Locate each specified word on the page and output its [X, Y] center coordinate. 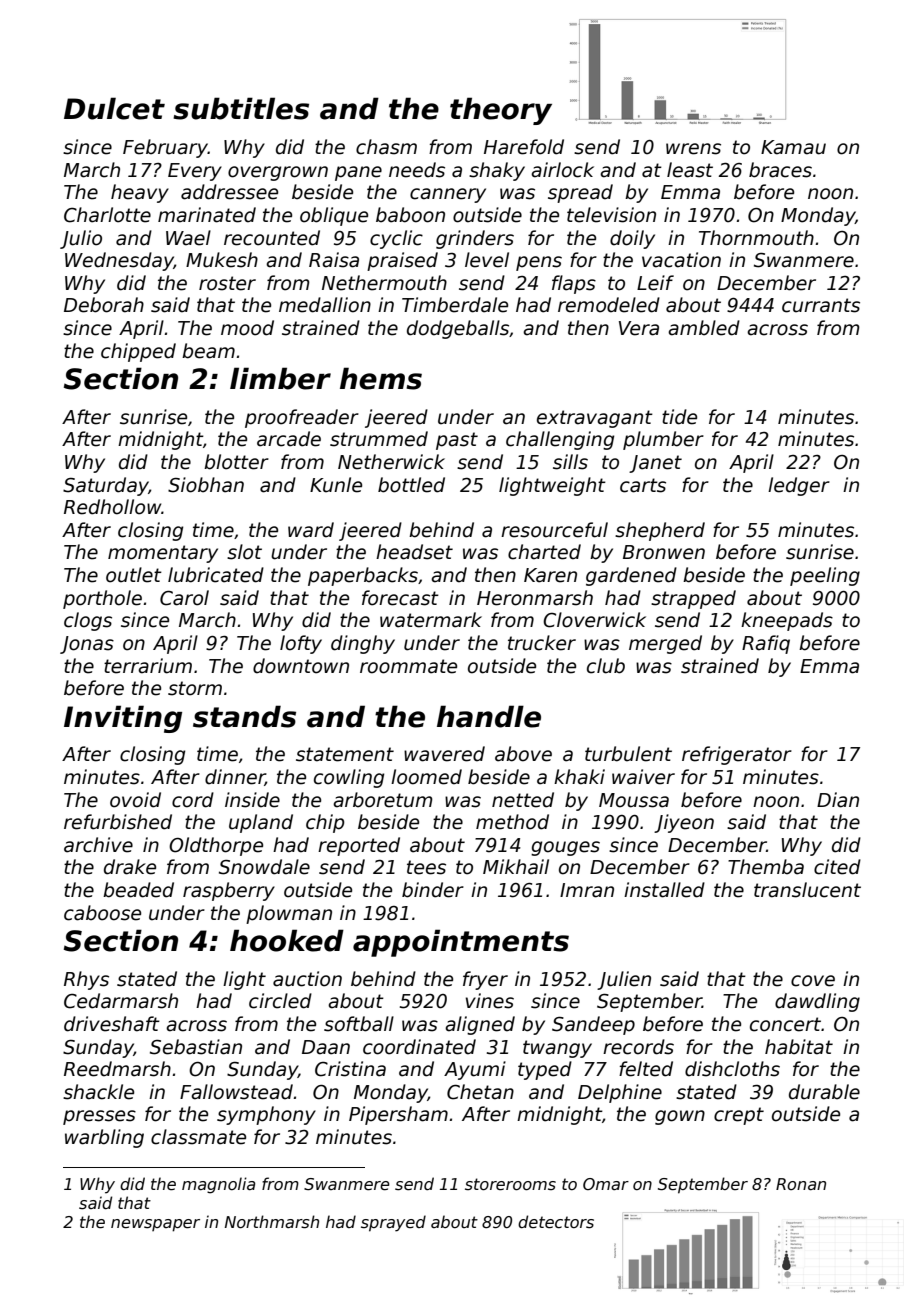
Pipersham [398, 1115]
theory [501, 111]
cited [837, 867]
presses [99, 1117]
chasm [386, 147]
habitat [799, 1047]
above [523, 754]
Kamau [793, 147]
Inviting [123, 719]
